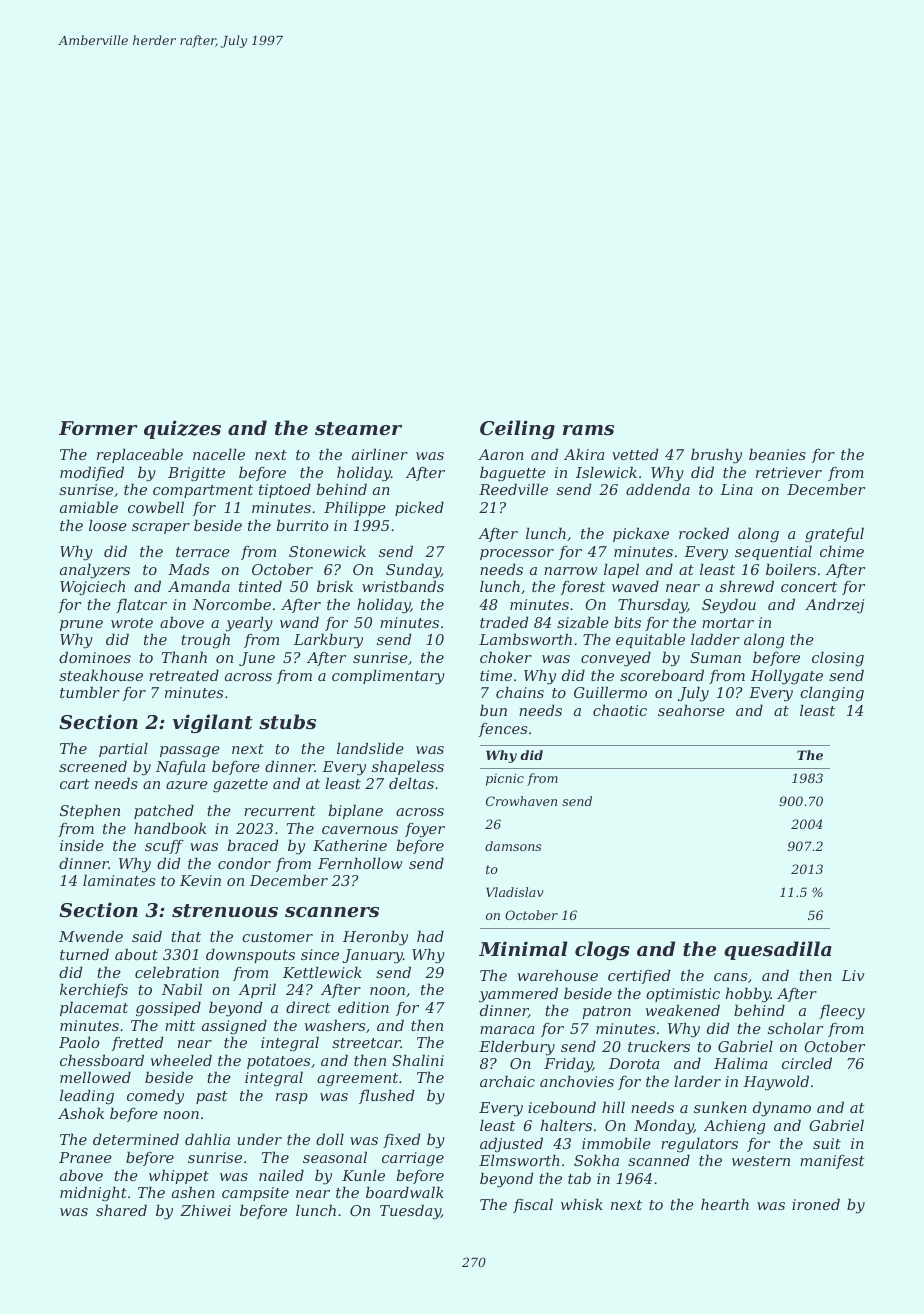  What do you see at coordinates (188, 569) in the screenshot?
I see `Mads` at bounding box center [188, 569].
